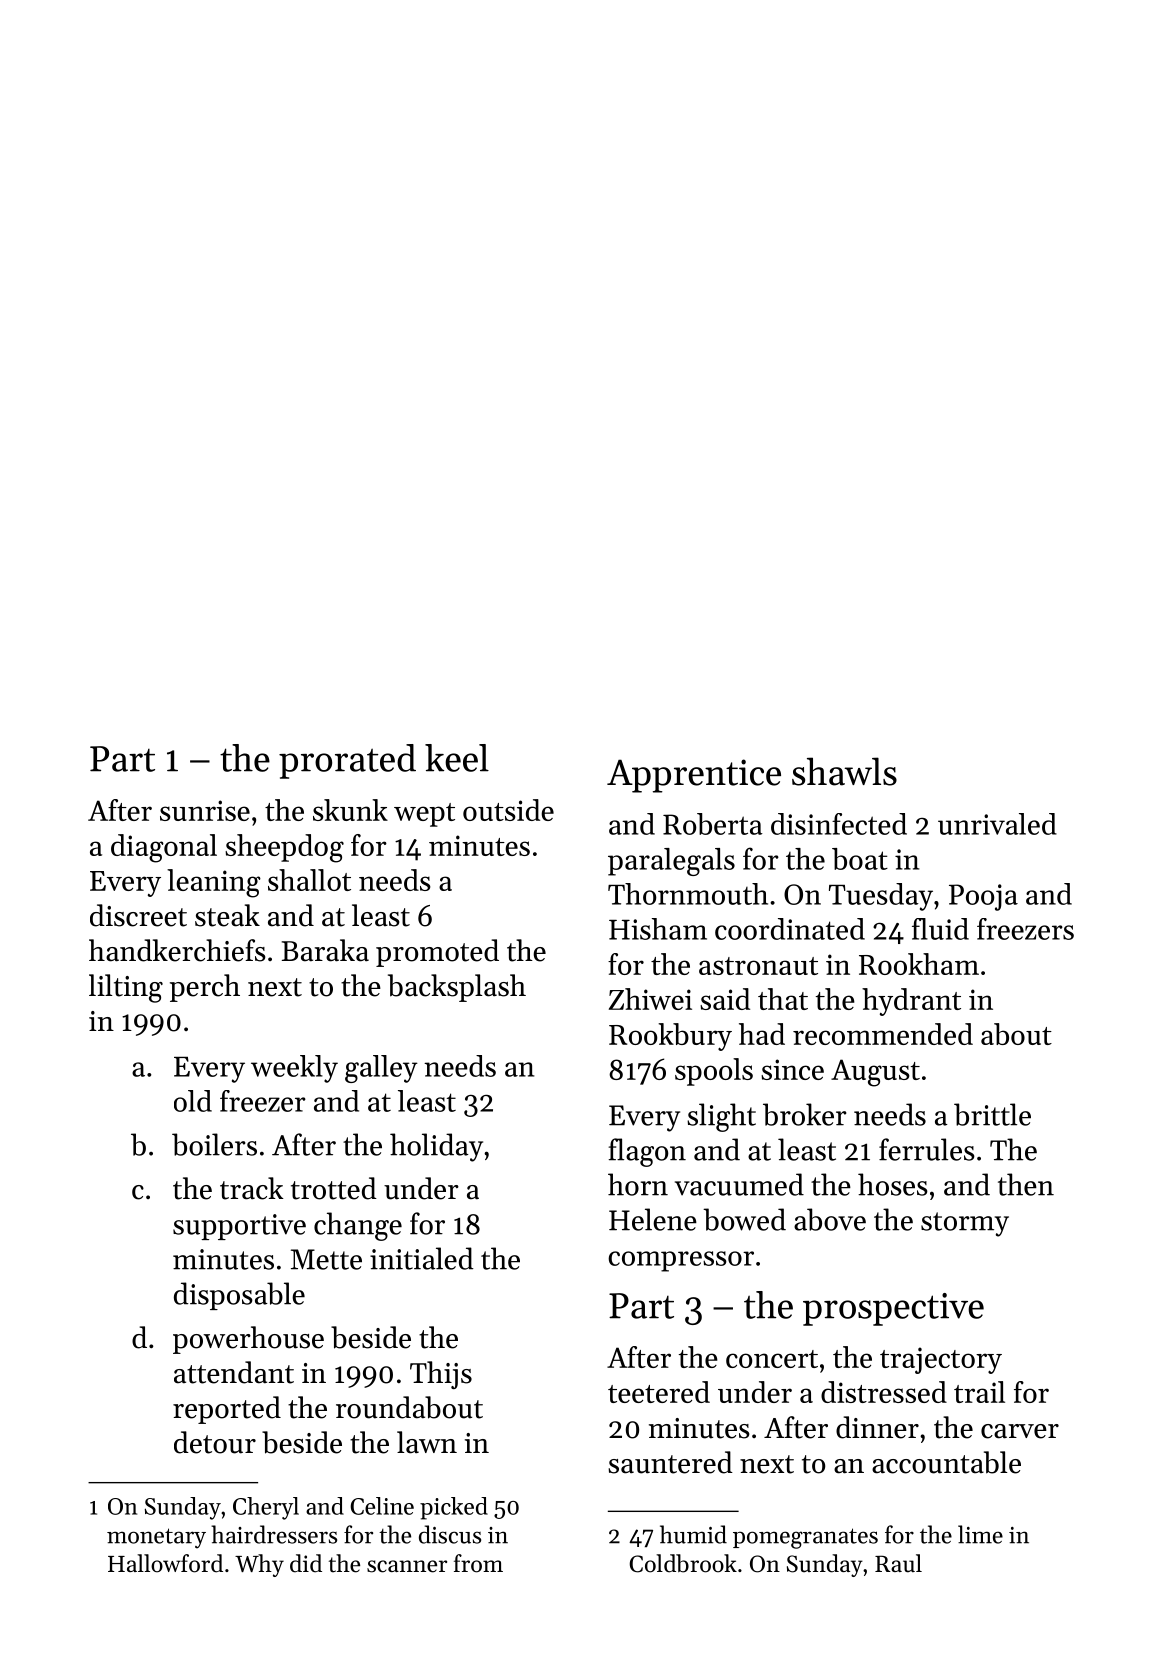 The height and width of the screenshot is (1654, 1165). I want to click on prorated, so click(347, 761).
